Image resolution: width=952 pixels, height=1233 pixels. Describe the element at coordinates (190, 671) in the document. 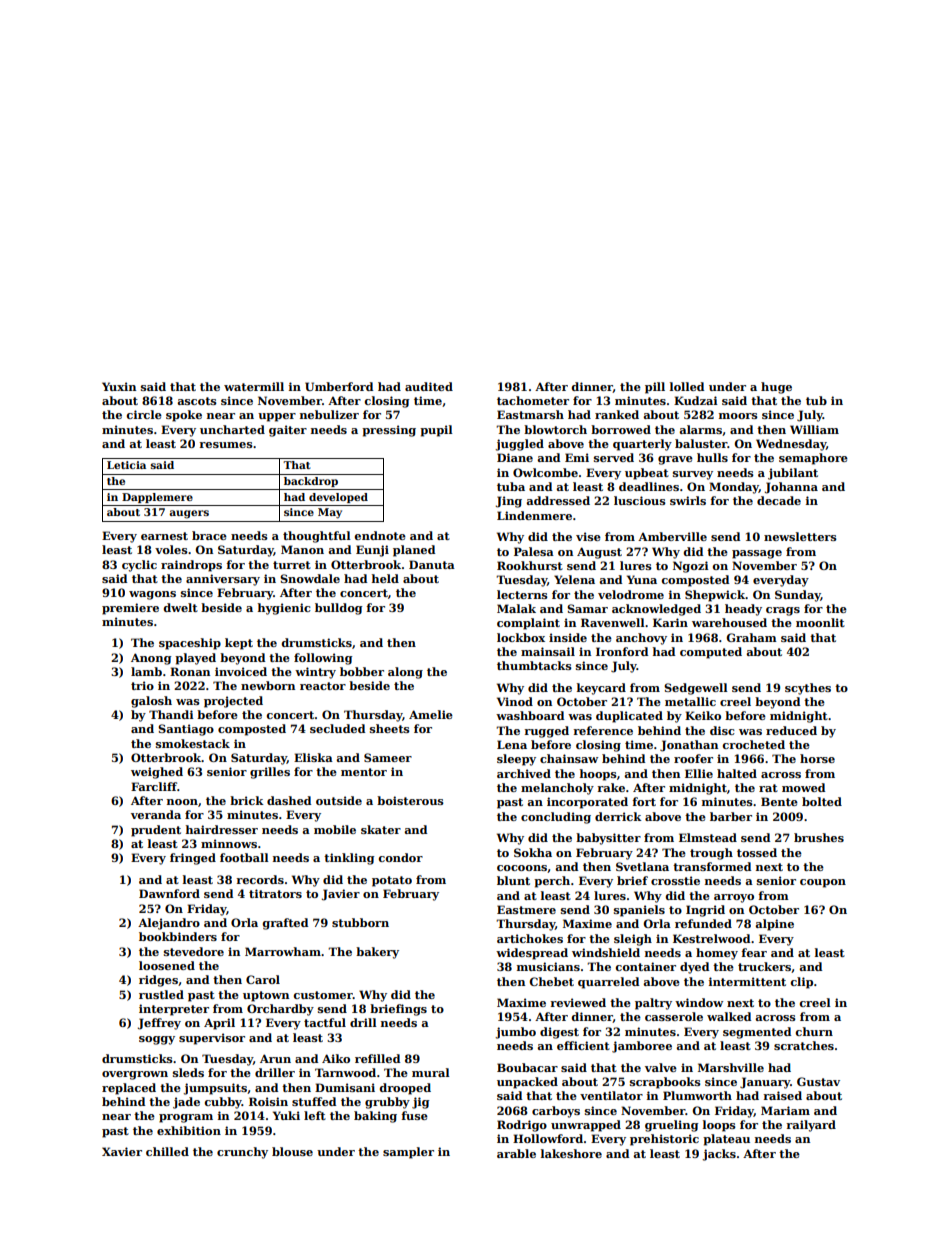

I see `Ronan` at that location.
